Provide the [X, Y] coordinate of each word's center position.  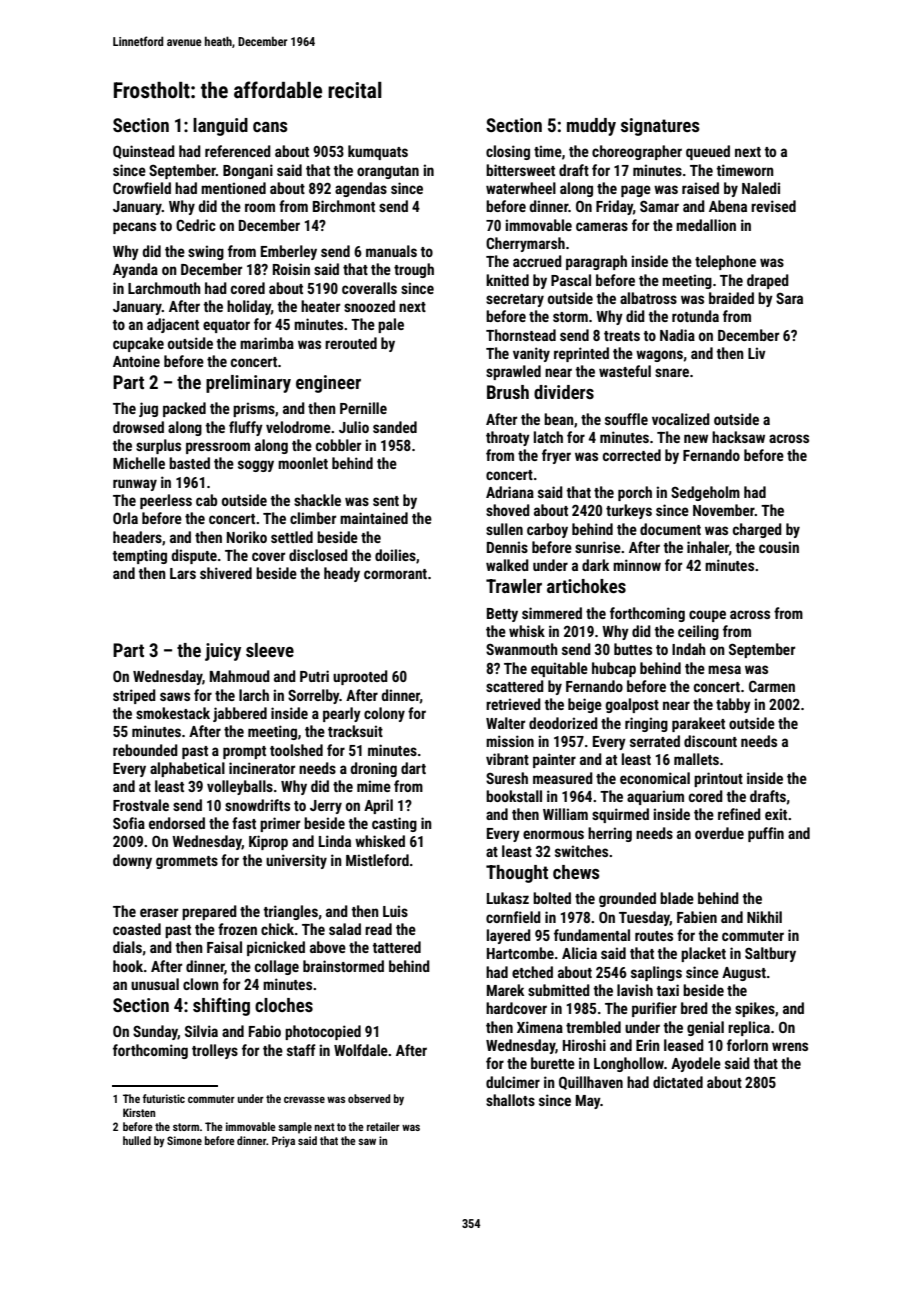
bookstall [514, 796]
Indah [689, 649]
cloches [284, 1005]
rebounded [145, 750]
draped [768, 281]
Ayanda [135, 270]
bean [559, 419]
